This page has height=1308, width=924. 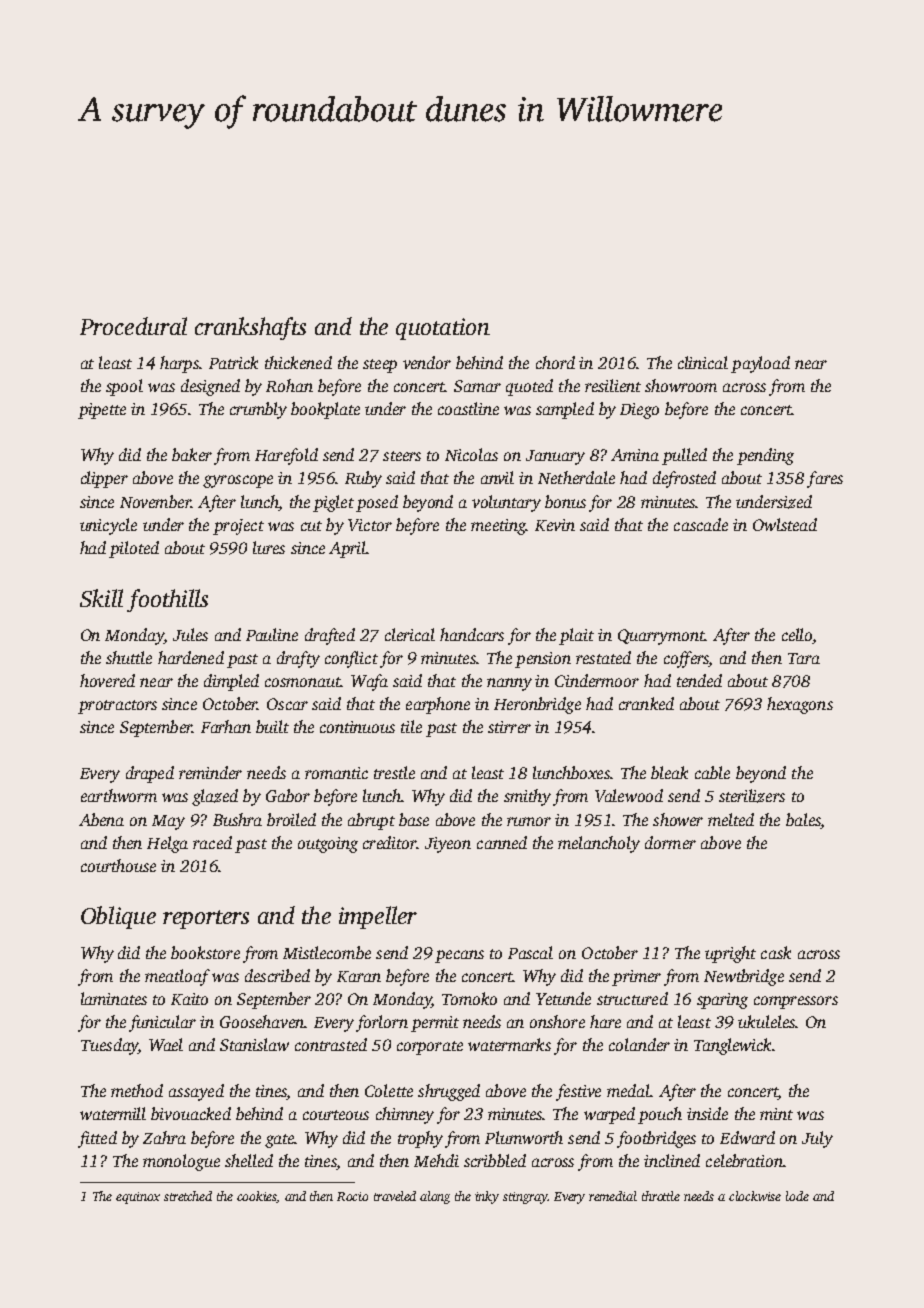 I want to click on chord, so click(x=555, y=362).
